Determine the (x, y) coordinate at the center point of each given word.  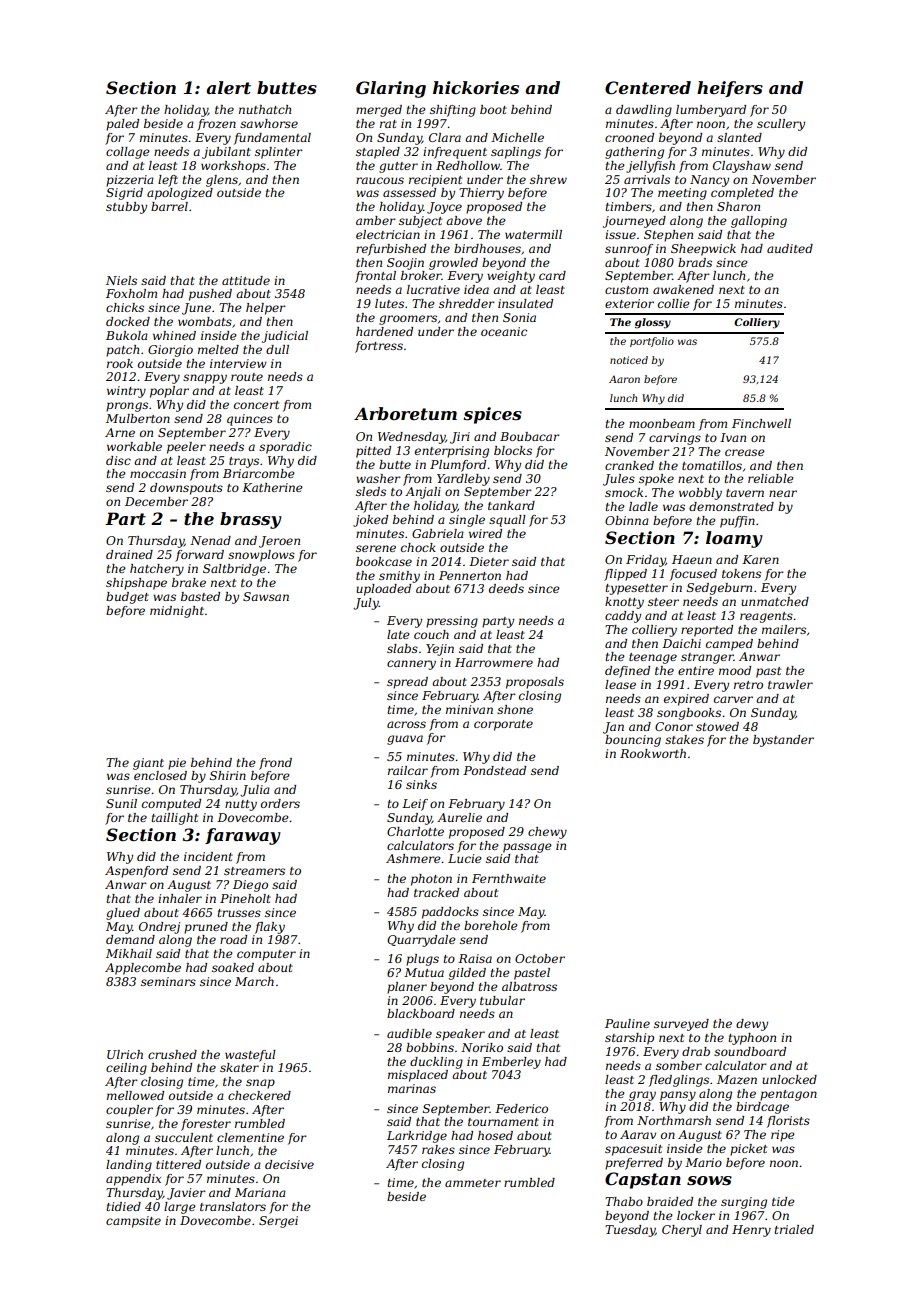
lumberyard (711, 111)
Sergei (278, 1222)
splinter (279, 153)
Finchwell (761, 423)
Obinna (627, 520)
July (366, 604)
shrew (548, 179)
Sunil (121, 803)
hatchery (157, 570)
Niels (121, 280)
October (540, 958)
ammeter (473, 1183)
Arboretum (405, 413)
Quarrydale (421, 941)
